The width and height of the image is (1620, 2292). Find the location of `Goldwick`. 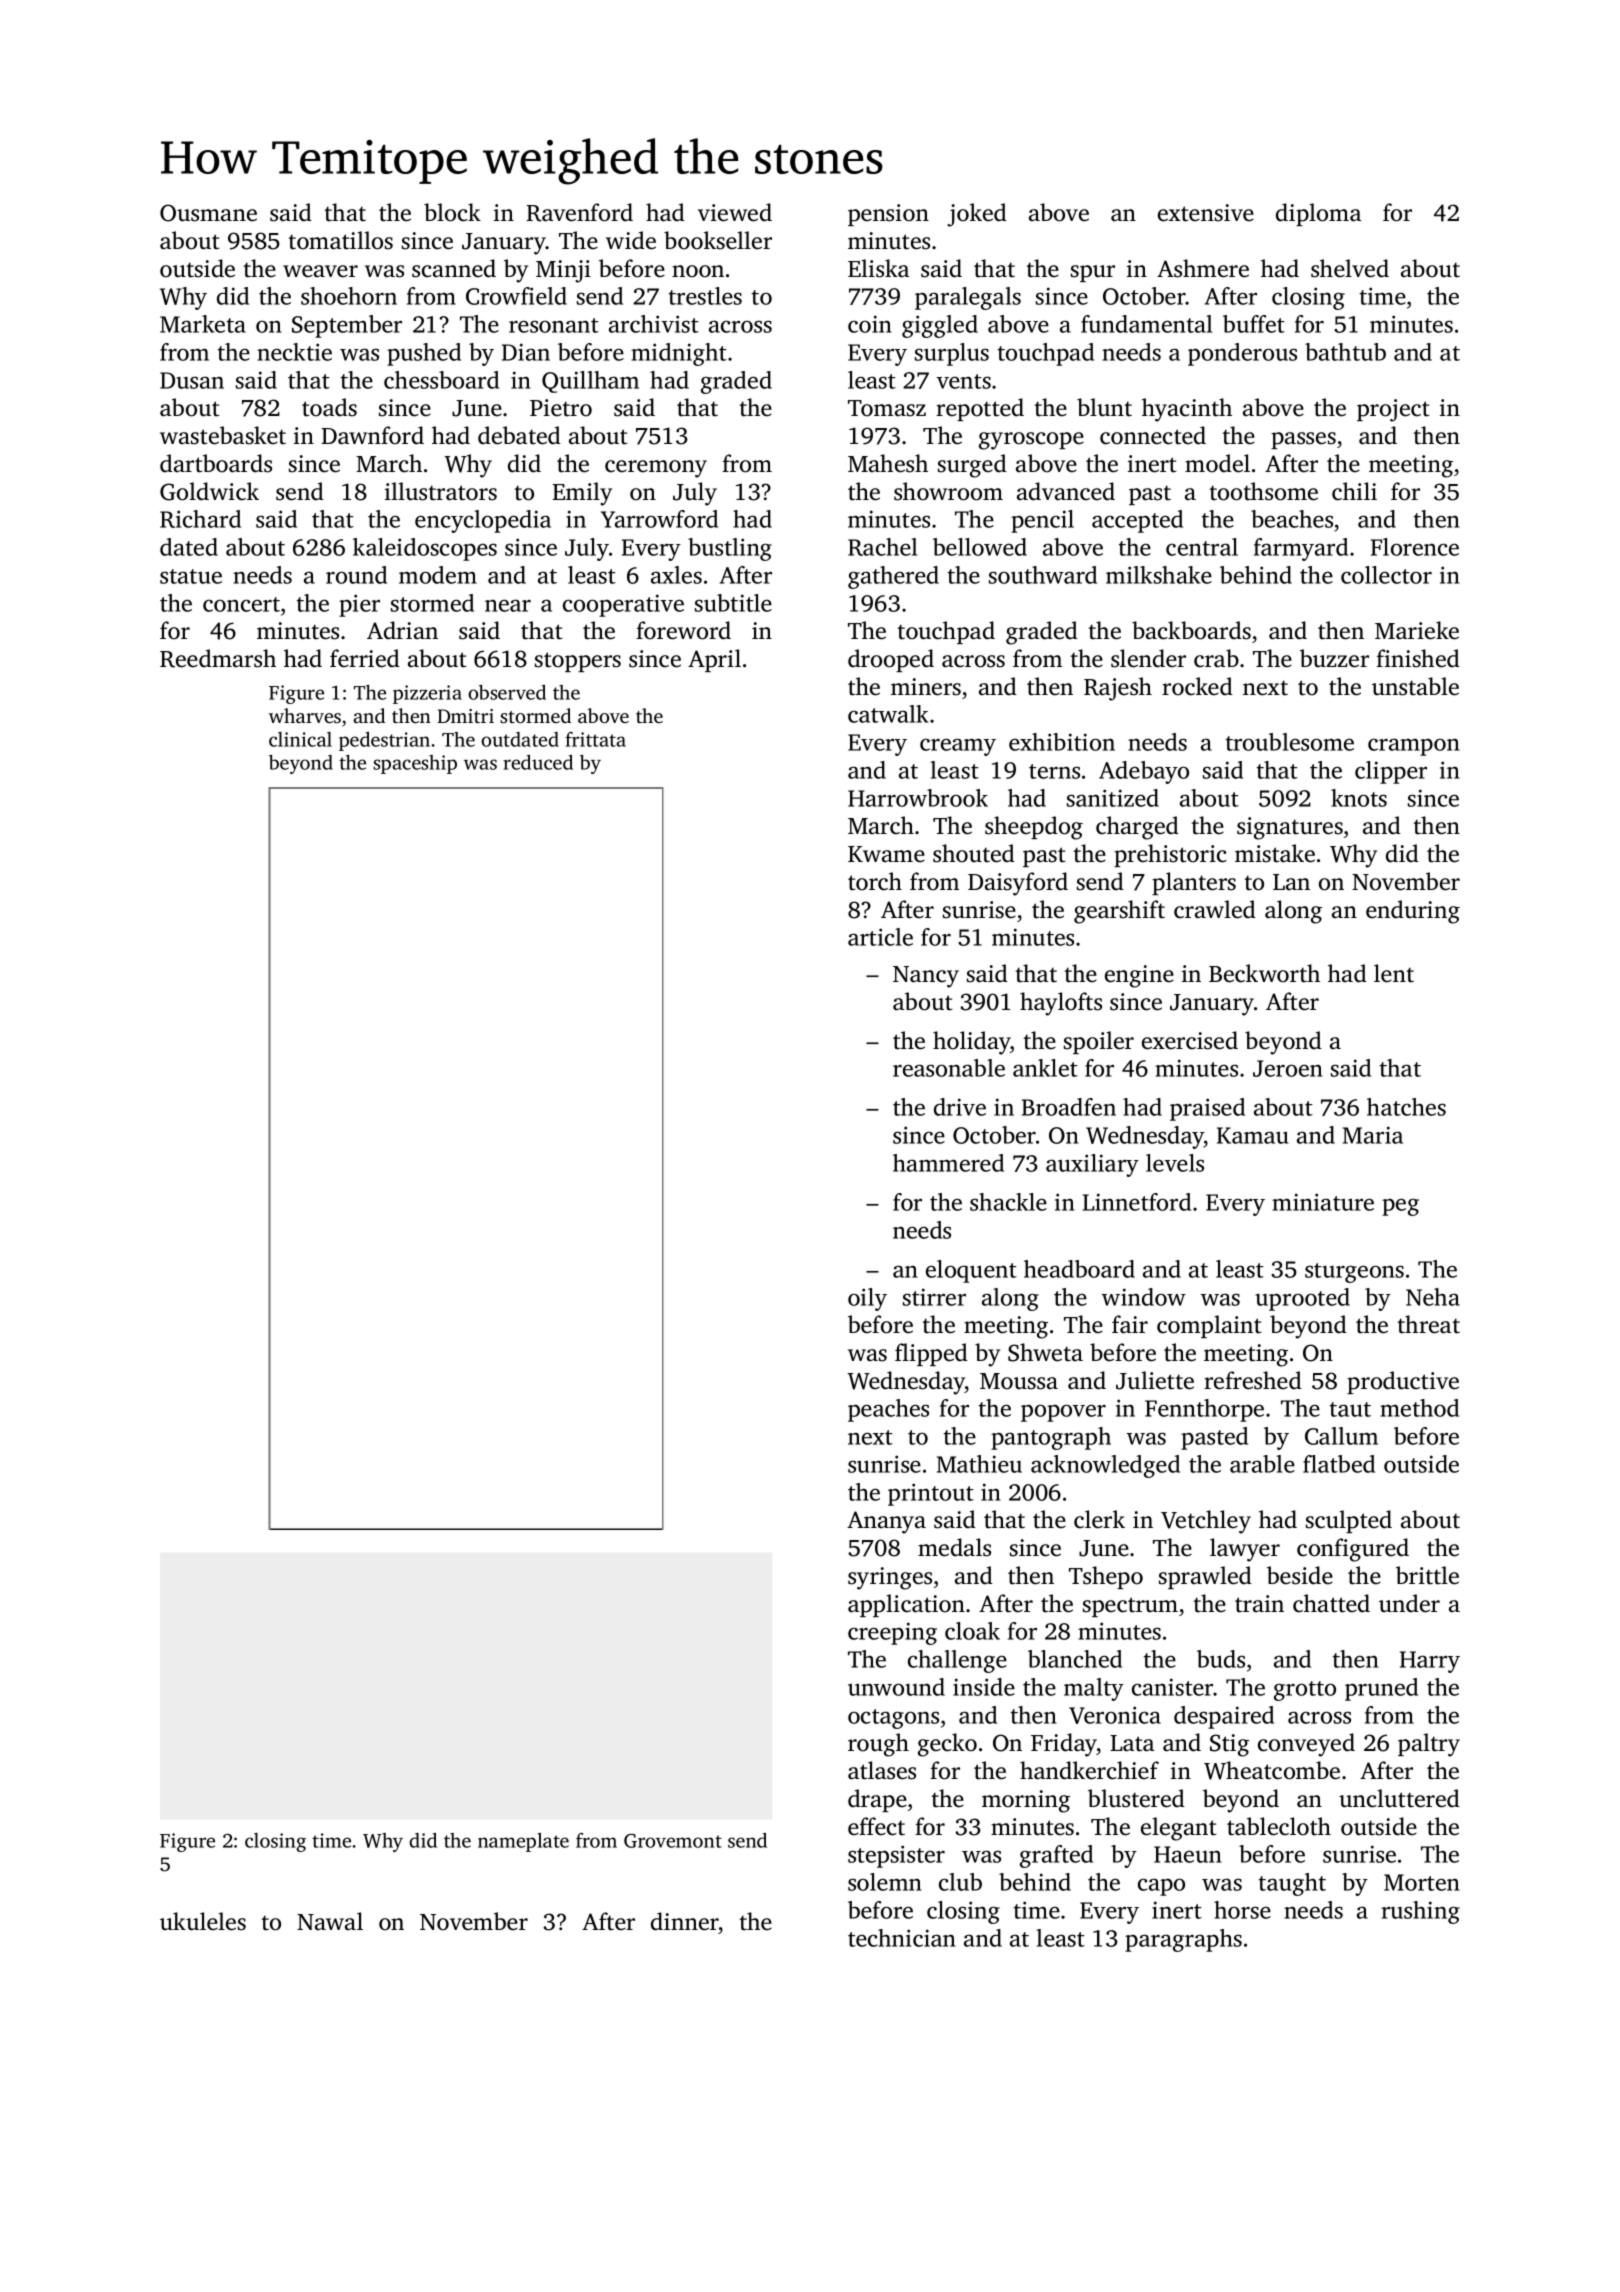

Goldwick is located at coordinates (209, 491).
